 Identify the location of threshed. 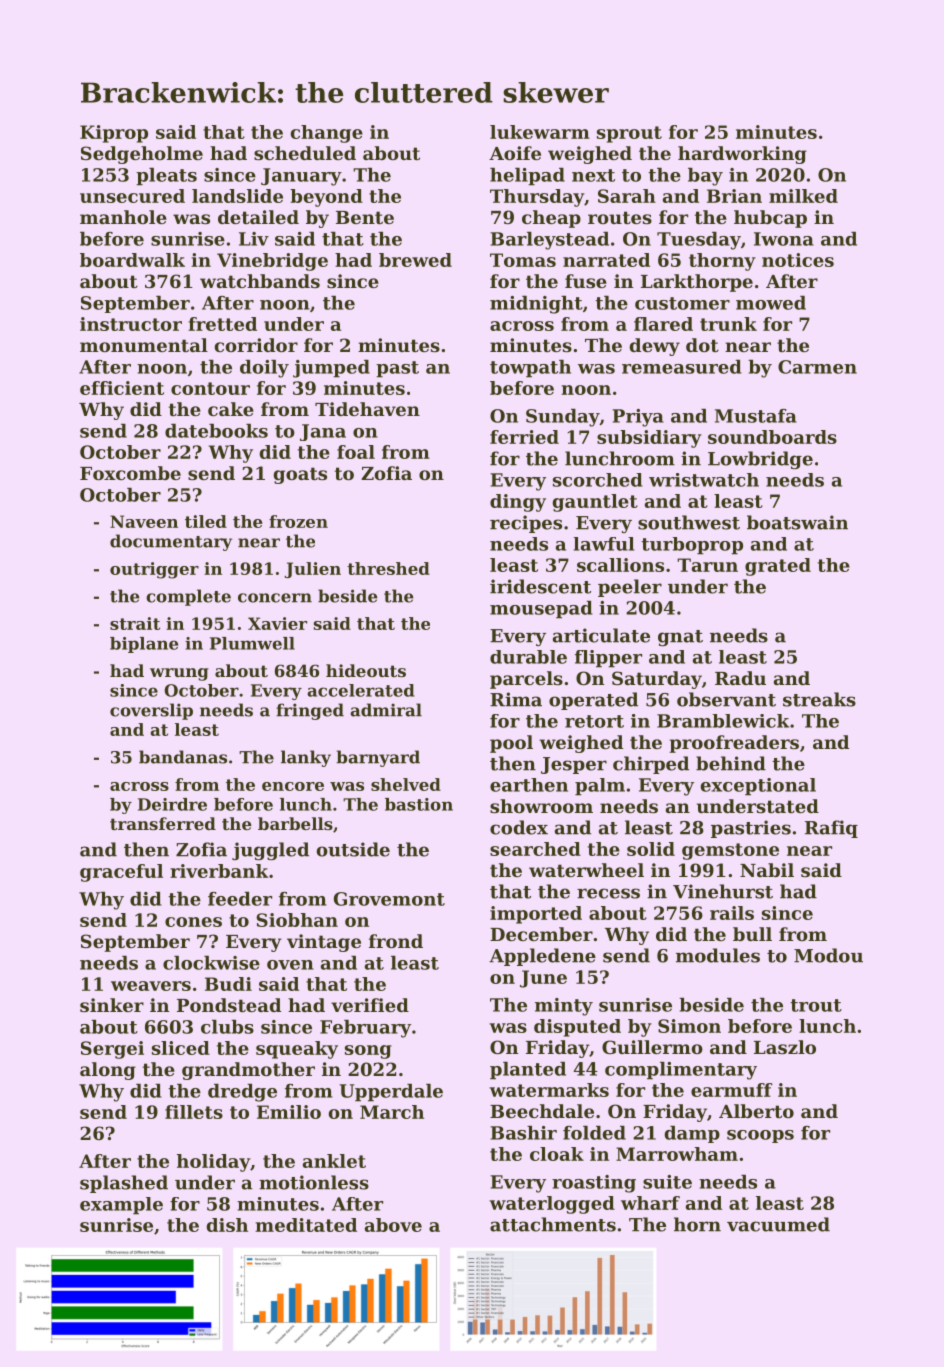
(388, 568).
